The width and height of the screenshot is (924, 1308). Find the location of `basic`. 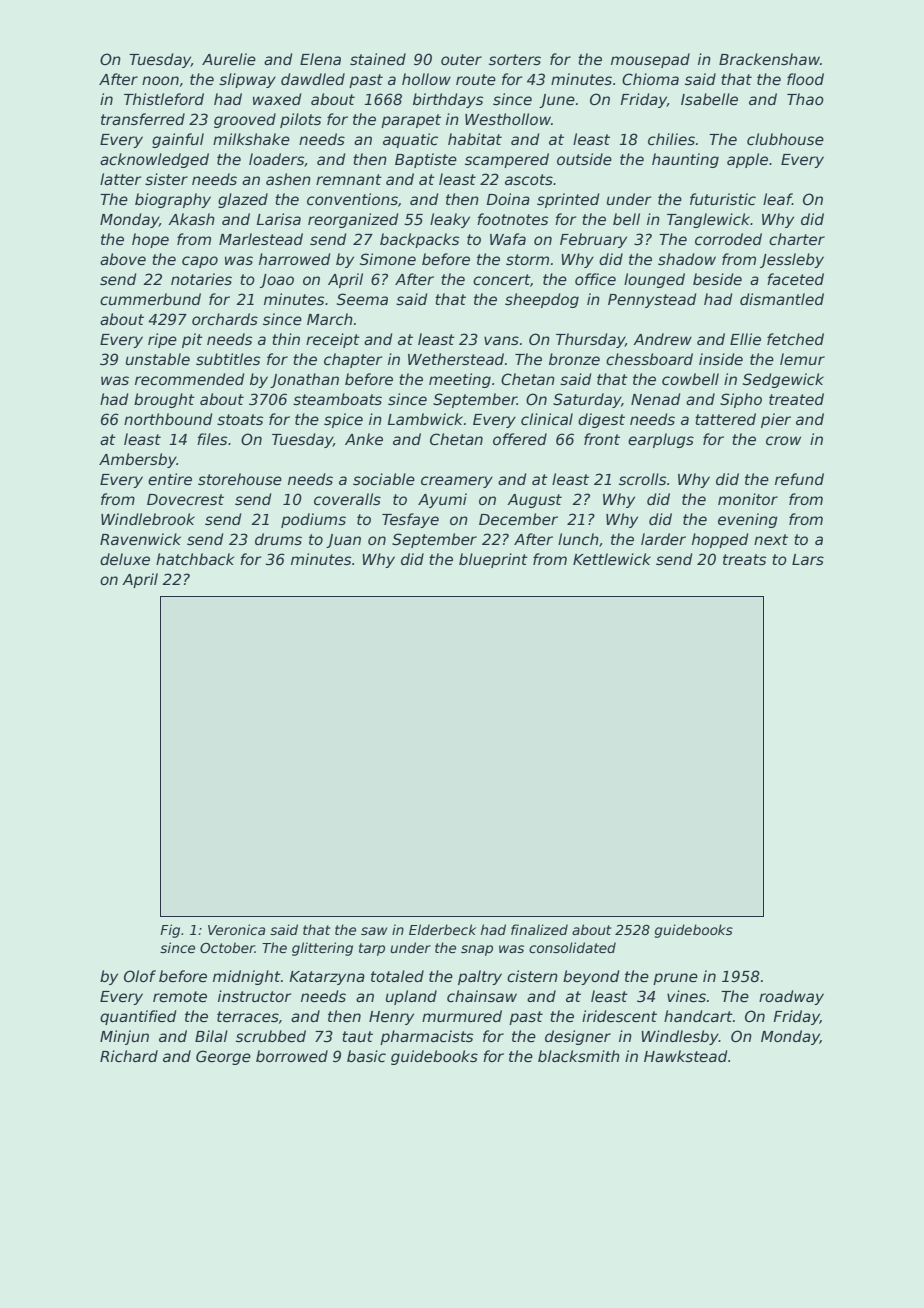

basic is located at coordinates (366, 1056).
